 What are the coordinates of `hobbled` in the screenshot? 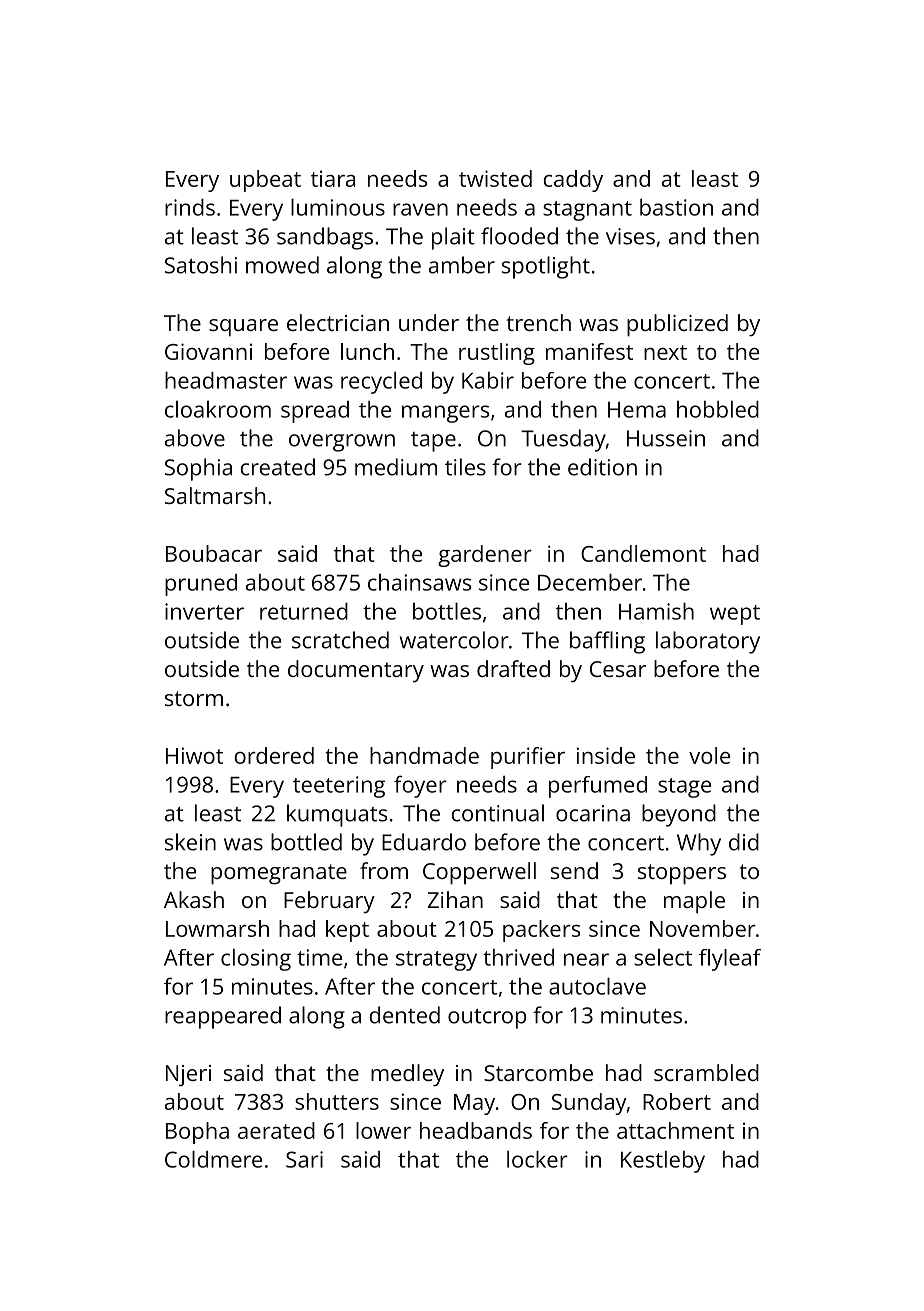 It's located at (718, 409).
